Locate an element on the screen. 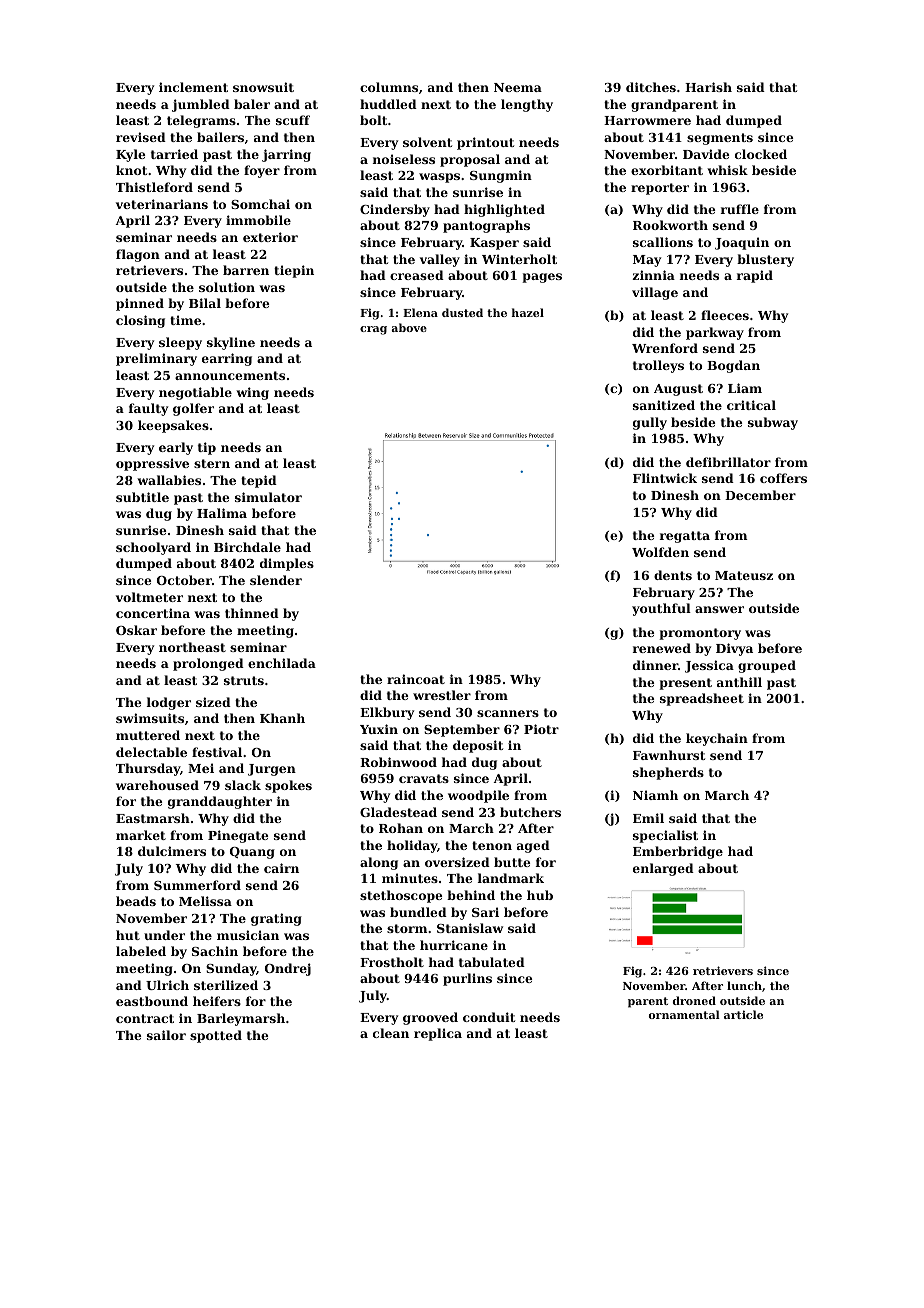 Image resolution: width=924 pixels, height=1308 pixels. segments is located at coordinates (720, 139).
